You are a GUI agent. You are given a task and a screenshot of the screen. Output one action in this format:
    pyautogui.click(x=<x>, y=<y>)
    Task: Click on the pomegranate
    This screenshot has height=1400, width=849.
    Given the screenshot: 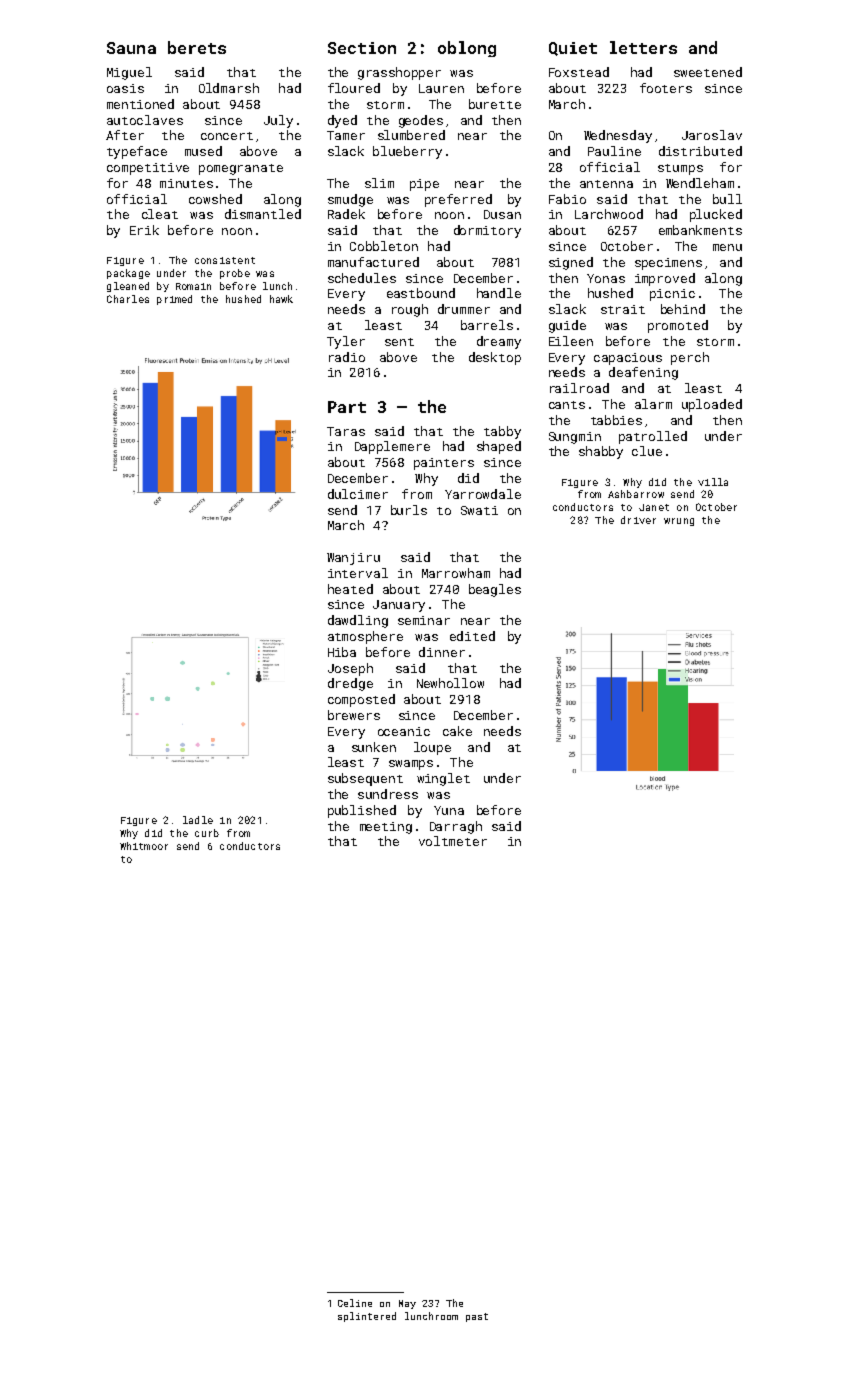 What is the action you would take?
    pyautogui.click(x=241, y=169)
